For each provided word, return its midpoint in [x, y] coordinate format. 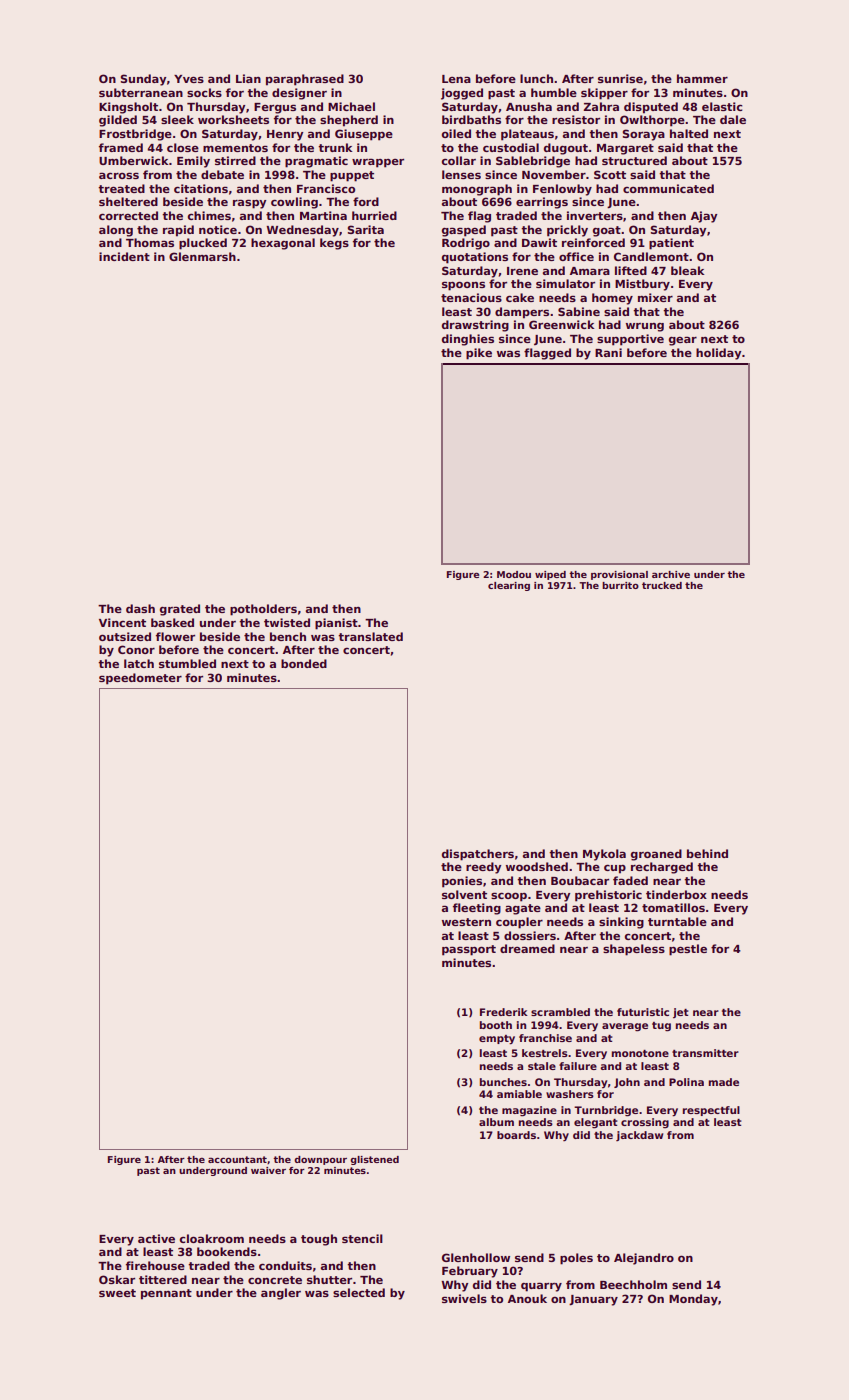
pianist [336, 624]
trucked [662, 585]
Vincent [122, 622]
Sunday [143, 80]
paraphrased [305, 80]
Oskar [117, 1279]
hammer [702, 78]
